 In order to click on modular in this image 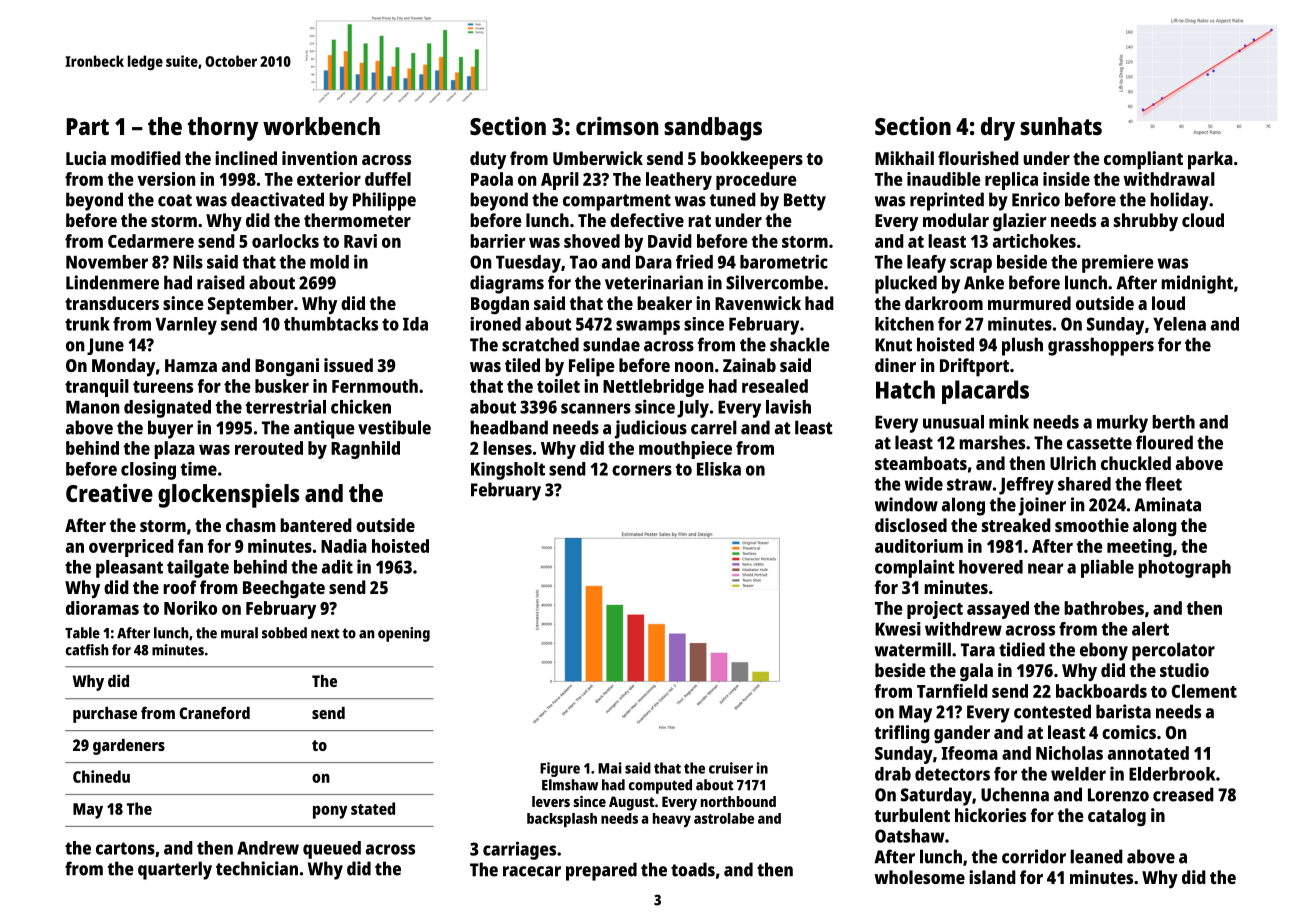, I will do `click(956, 220)`.
